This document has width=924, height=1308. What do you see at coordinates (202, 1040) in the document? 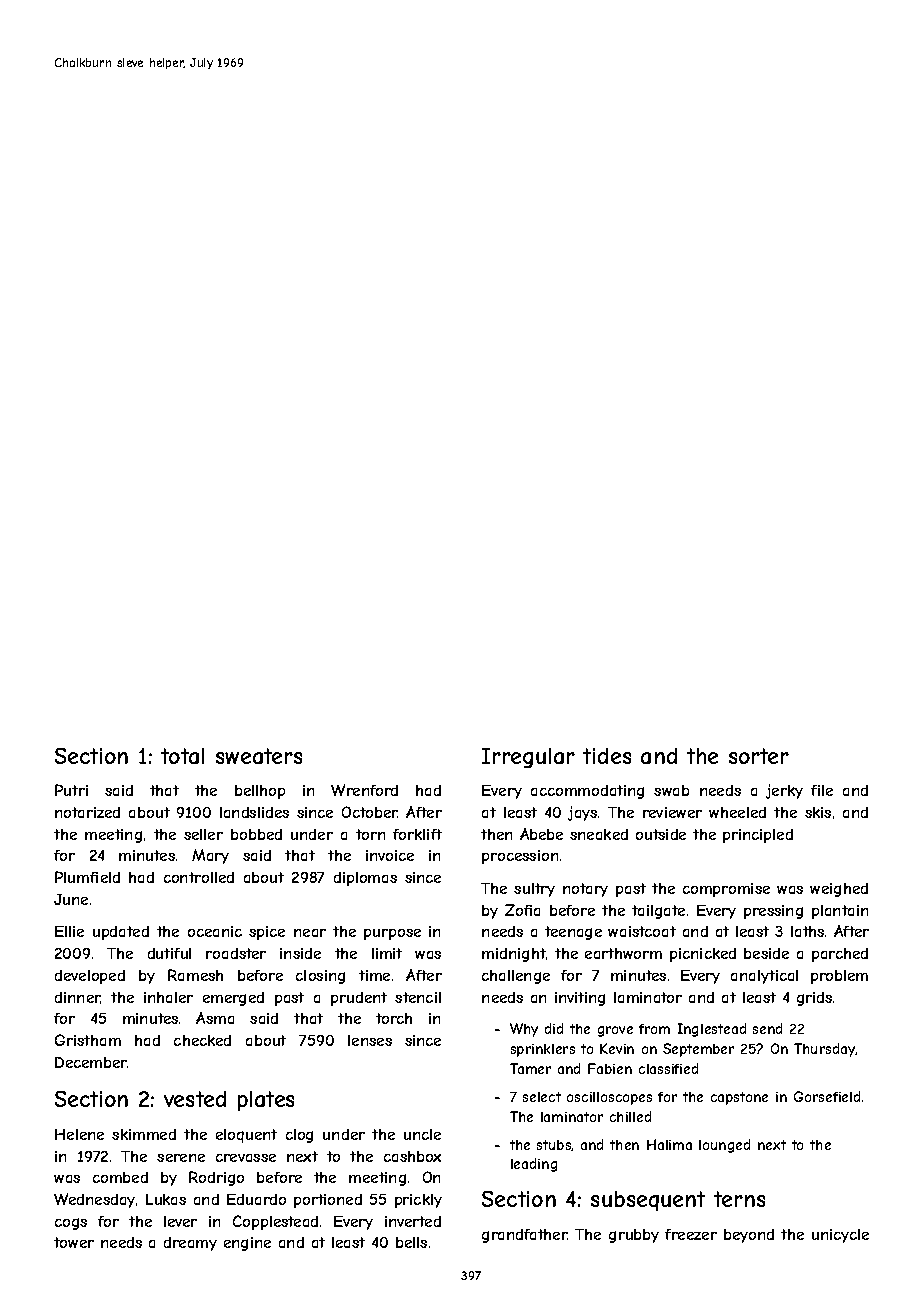
I see `checked` at bounding box center [202, 1040].
